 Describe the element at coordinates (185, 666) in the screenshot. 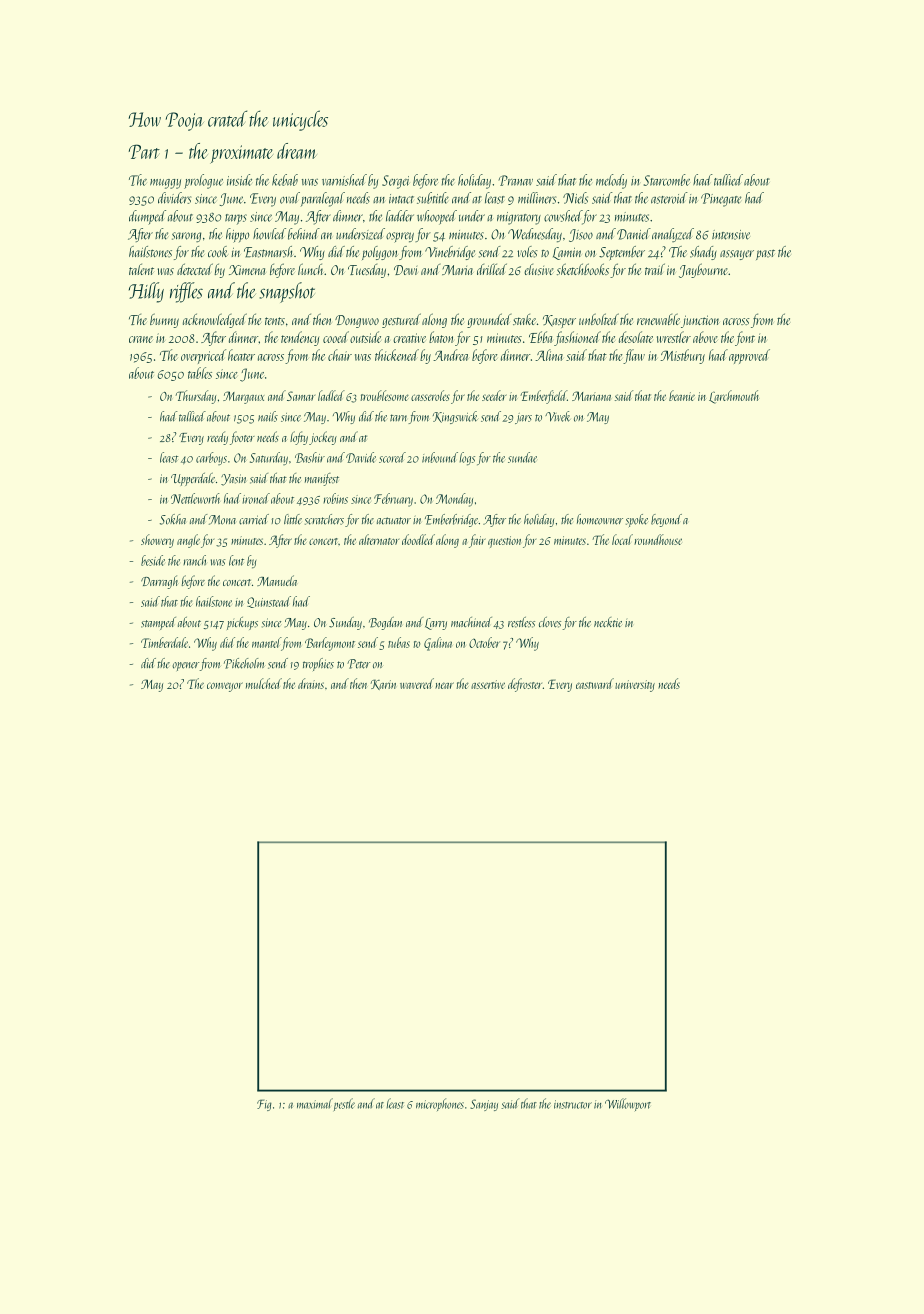

I see `opener` at that location.
